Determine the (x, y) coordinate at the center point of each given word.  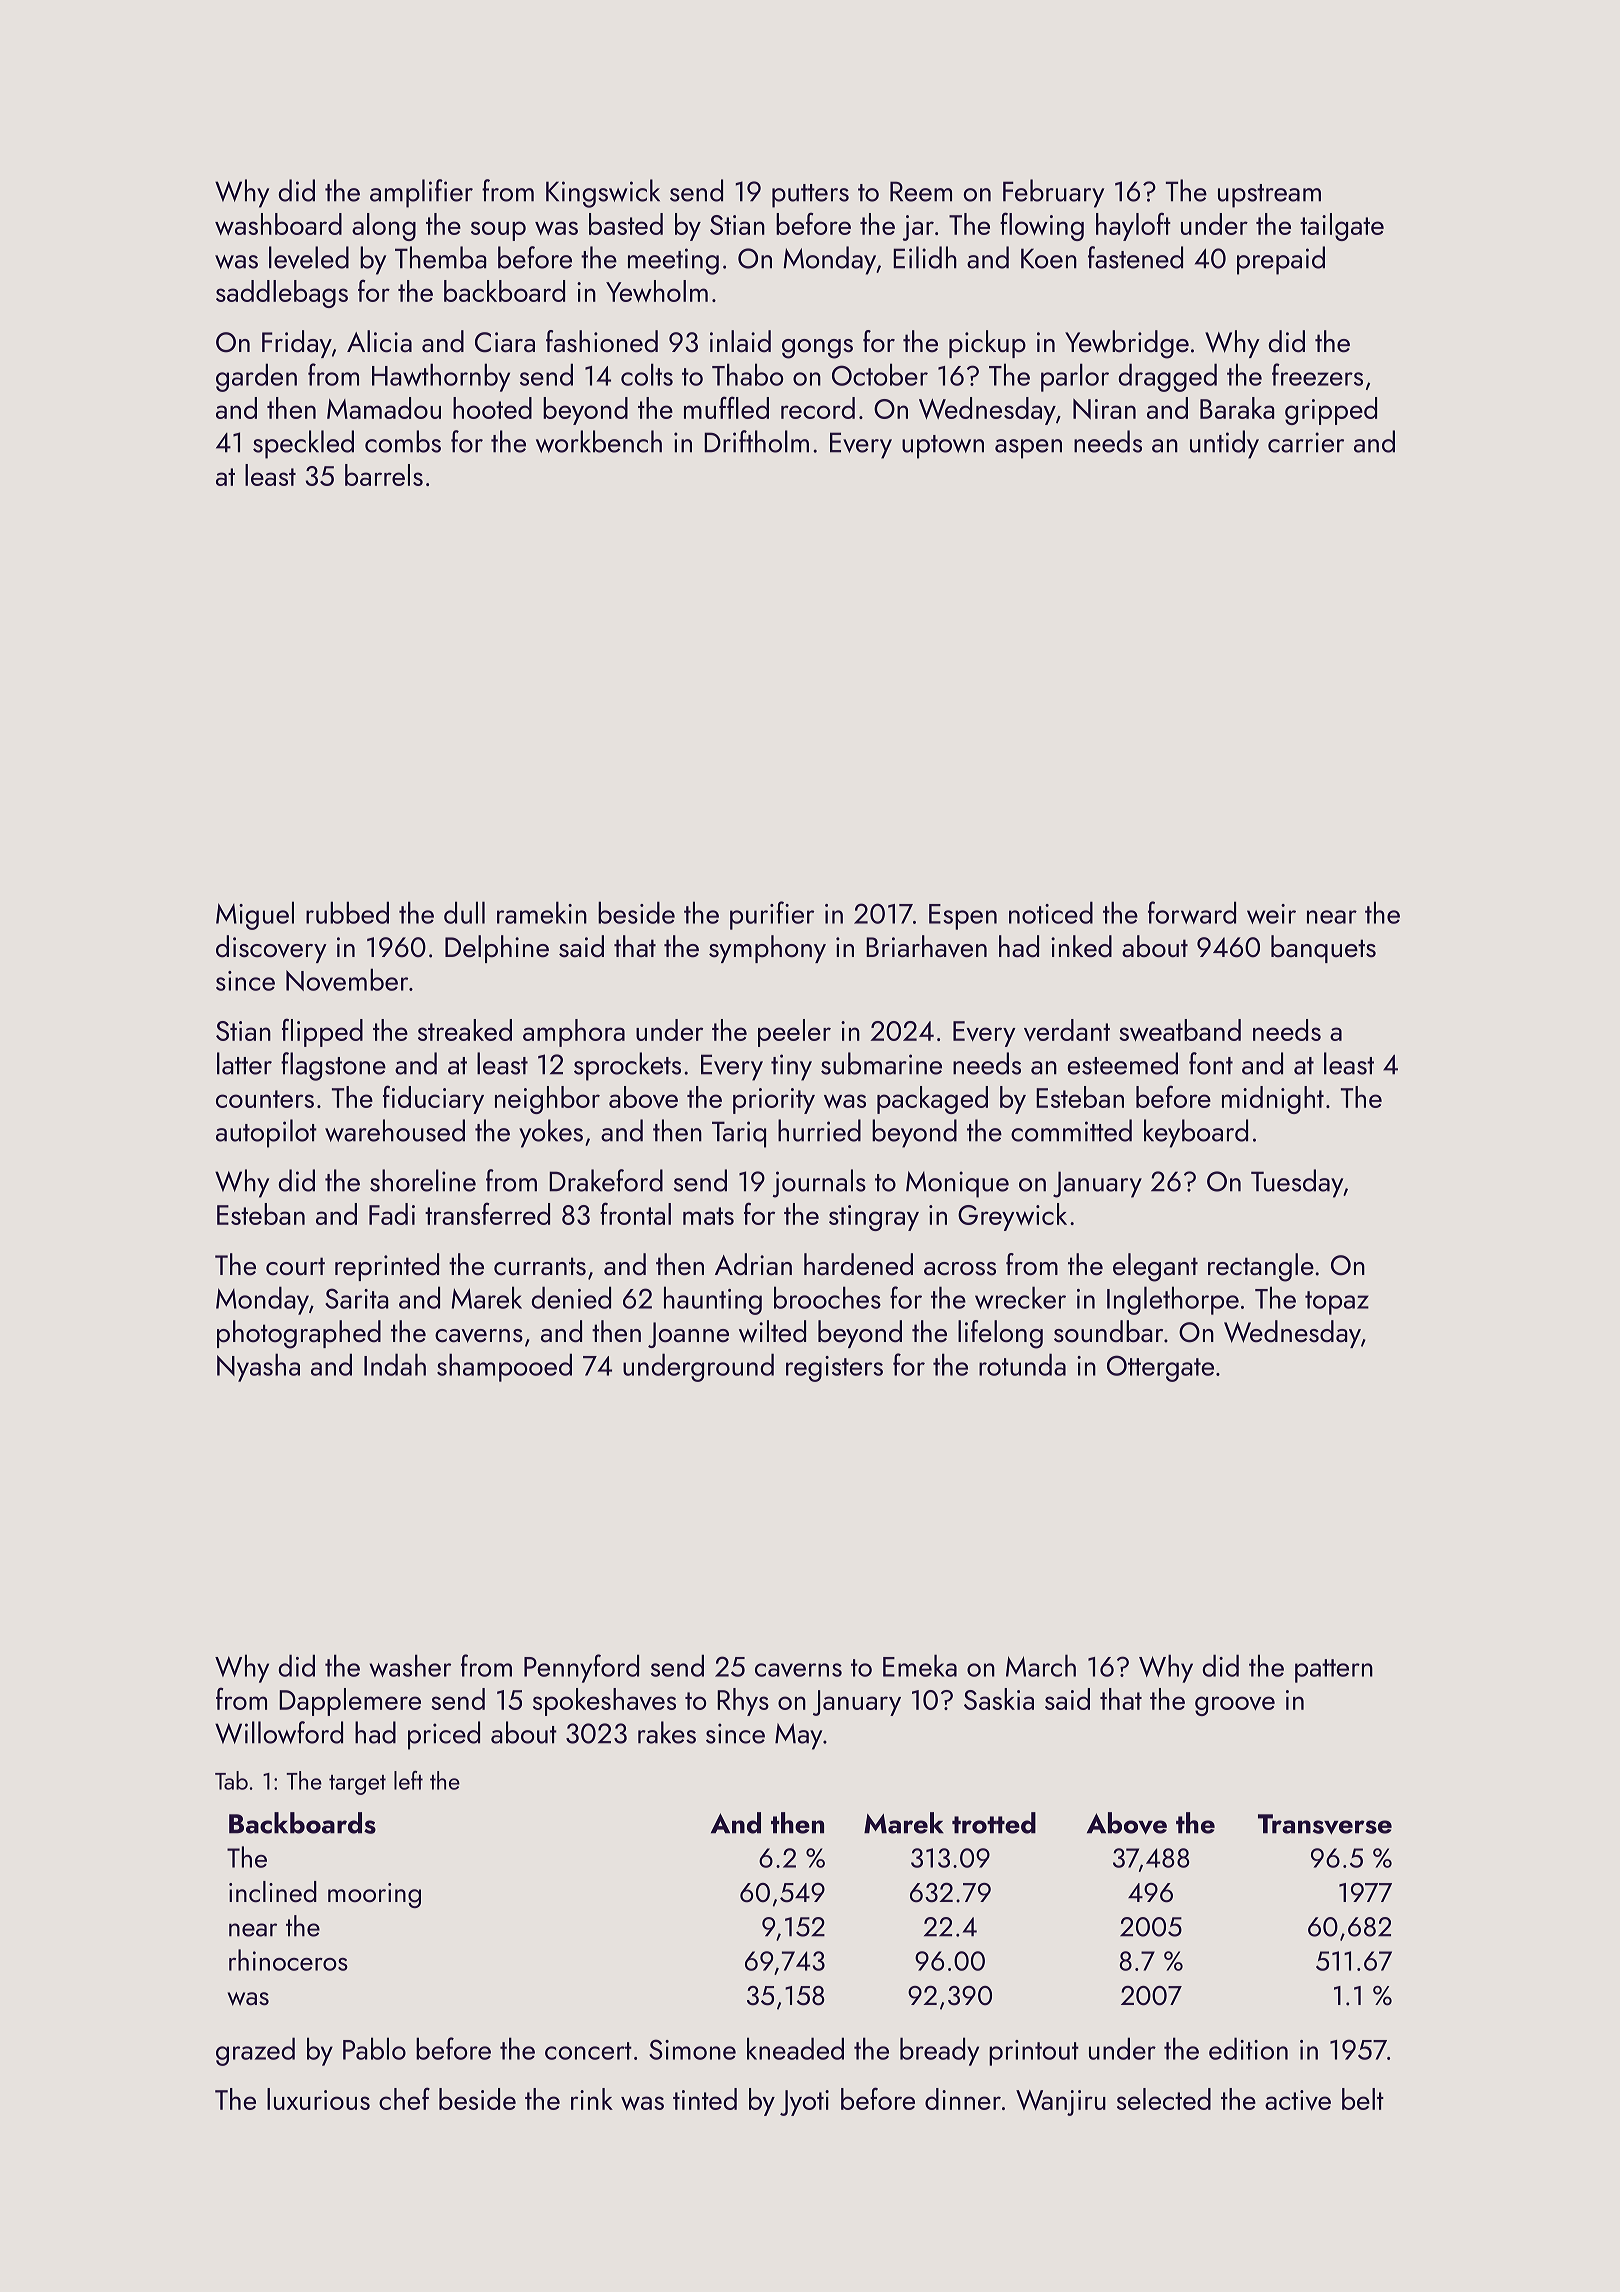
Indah (395, 1364)
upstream (1269, 196)
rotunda (1022, 1364)
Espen (963, 917)
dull (464, 912)
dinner (963, 2099)
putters (810, 196)
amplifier (421, 193)
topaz (1337, 1303)
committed (1071, 1130)
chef (404, 2098)
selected (1164, 2099)
